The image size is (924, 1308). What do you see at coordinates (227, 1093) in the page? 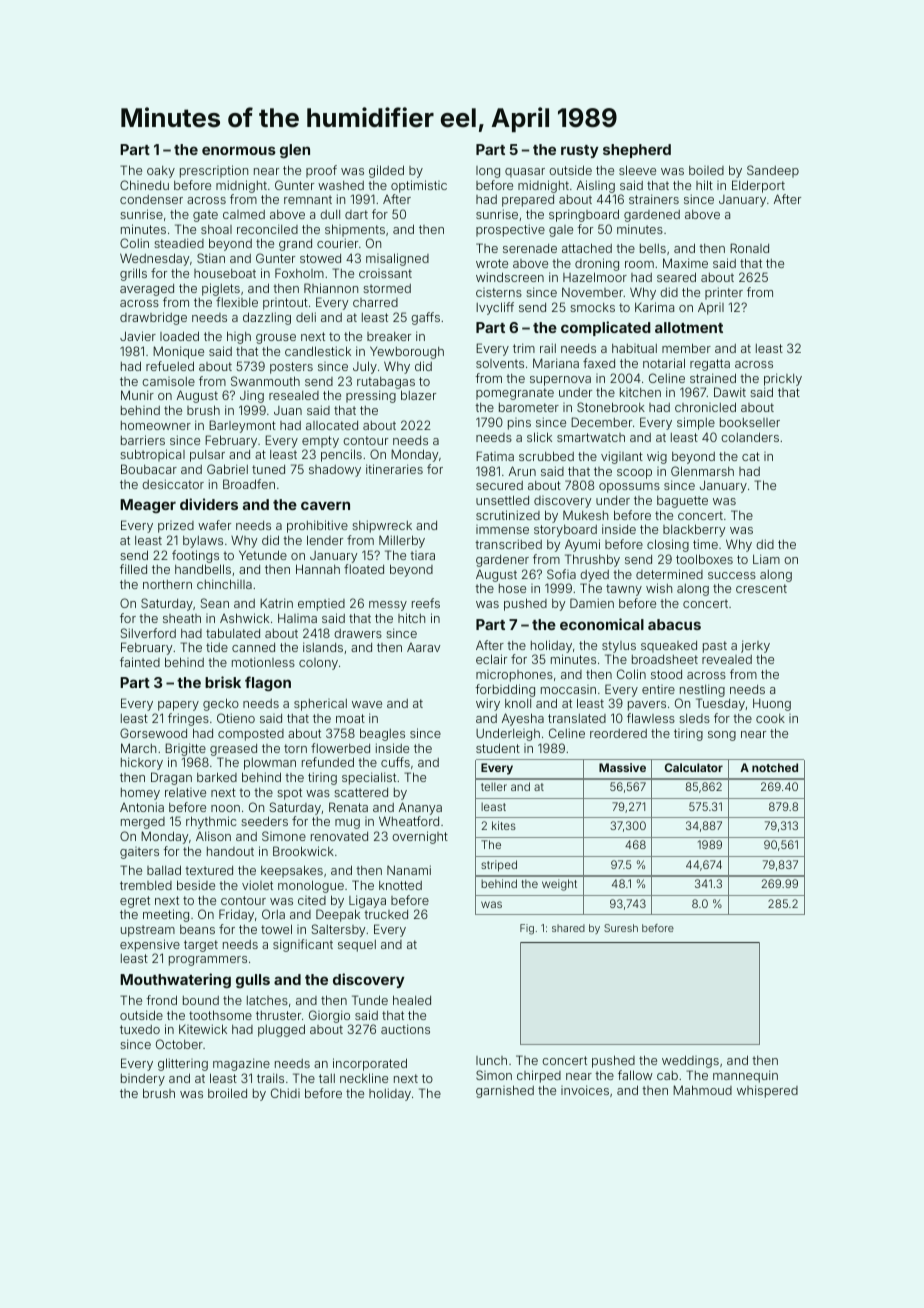
I see `broiled` at bounding box center [227, 1093].
